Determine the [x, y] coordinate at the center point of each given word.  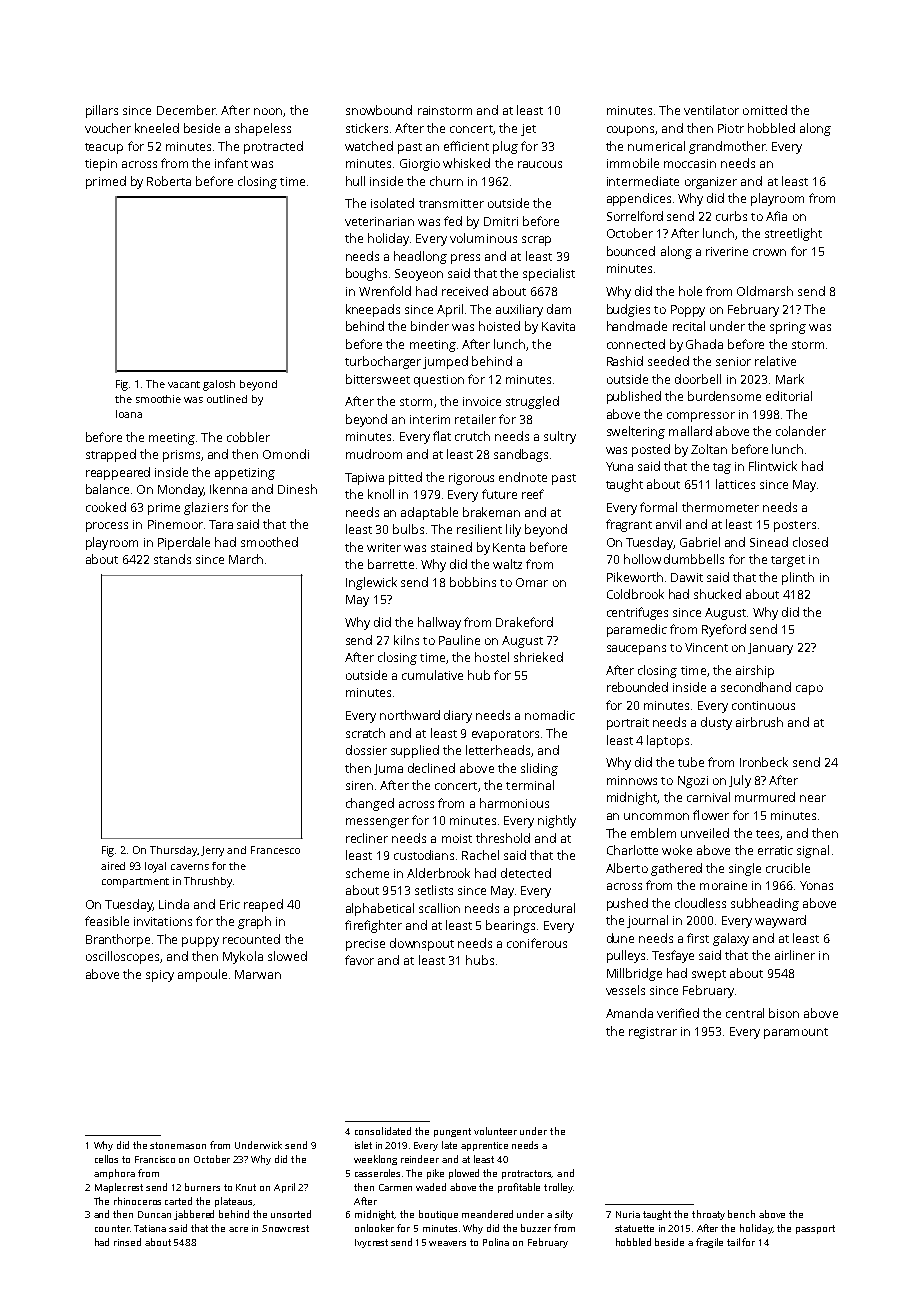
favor [359, 960]
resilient [479, 529]
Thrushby [208, 882]
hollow [642, 559]
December [186, 110]
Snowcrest [285, 1228]
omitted [765, 110]
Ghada [704, 344]
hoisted [499, 326]
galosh [219, 385]
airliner [795, 955]
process [107, 527]
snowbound [379, 110]
